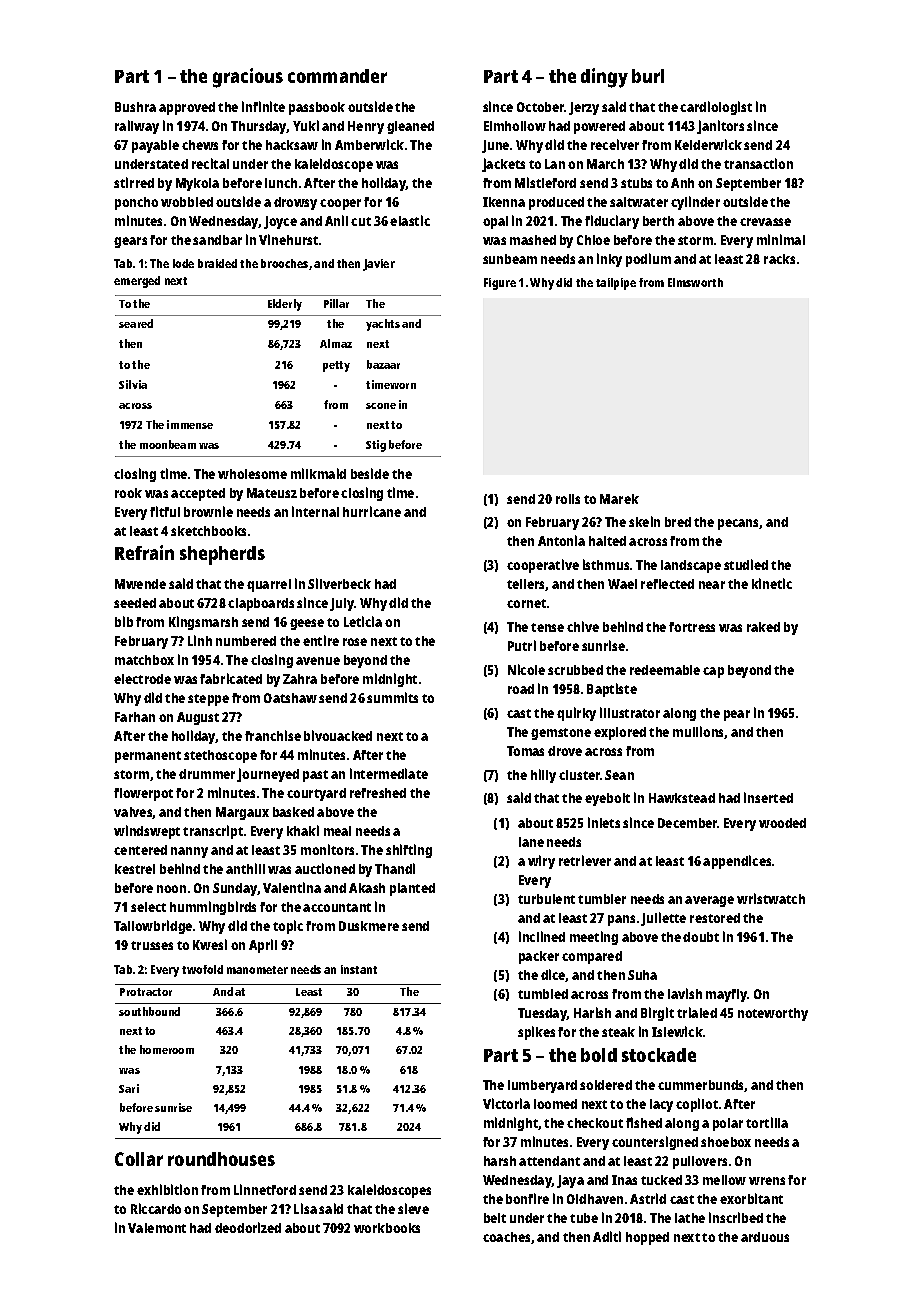 The height and width of the screenshot is (1308, 924). Describe the element at coordinates (575, 670) in the screenshot. I see `scrubbed` at that location.
